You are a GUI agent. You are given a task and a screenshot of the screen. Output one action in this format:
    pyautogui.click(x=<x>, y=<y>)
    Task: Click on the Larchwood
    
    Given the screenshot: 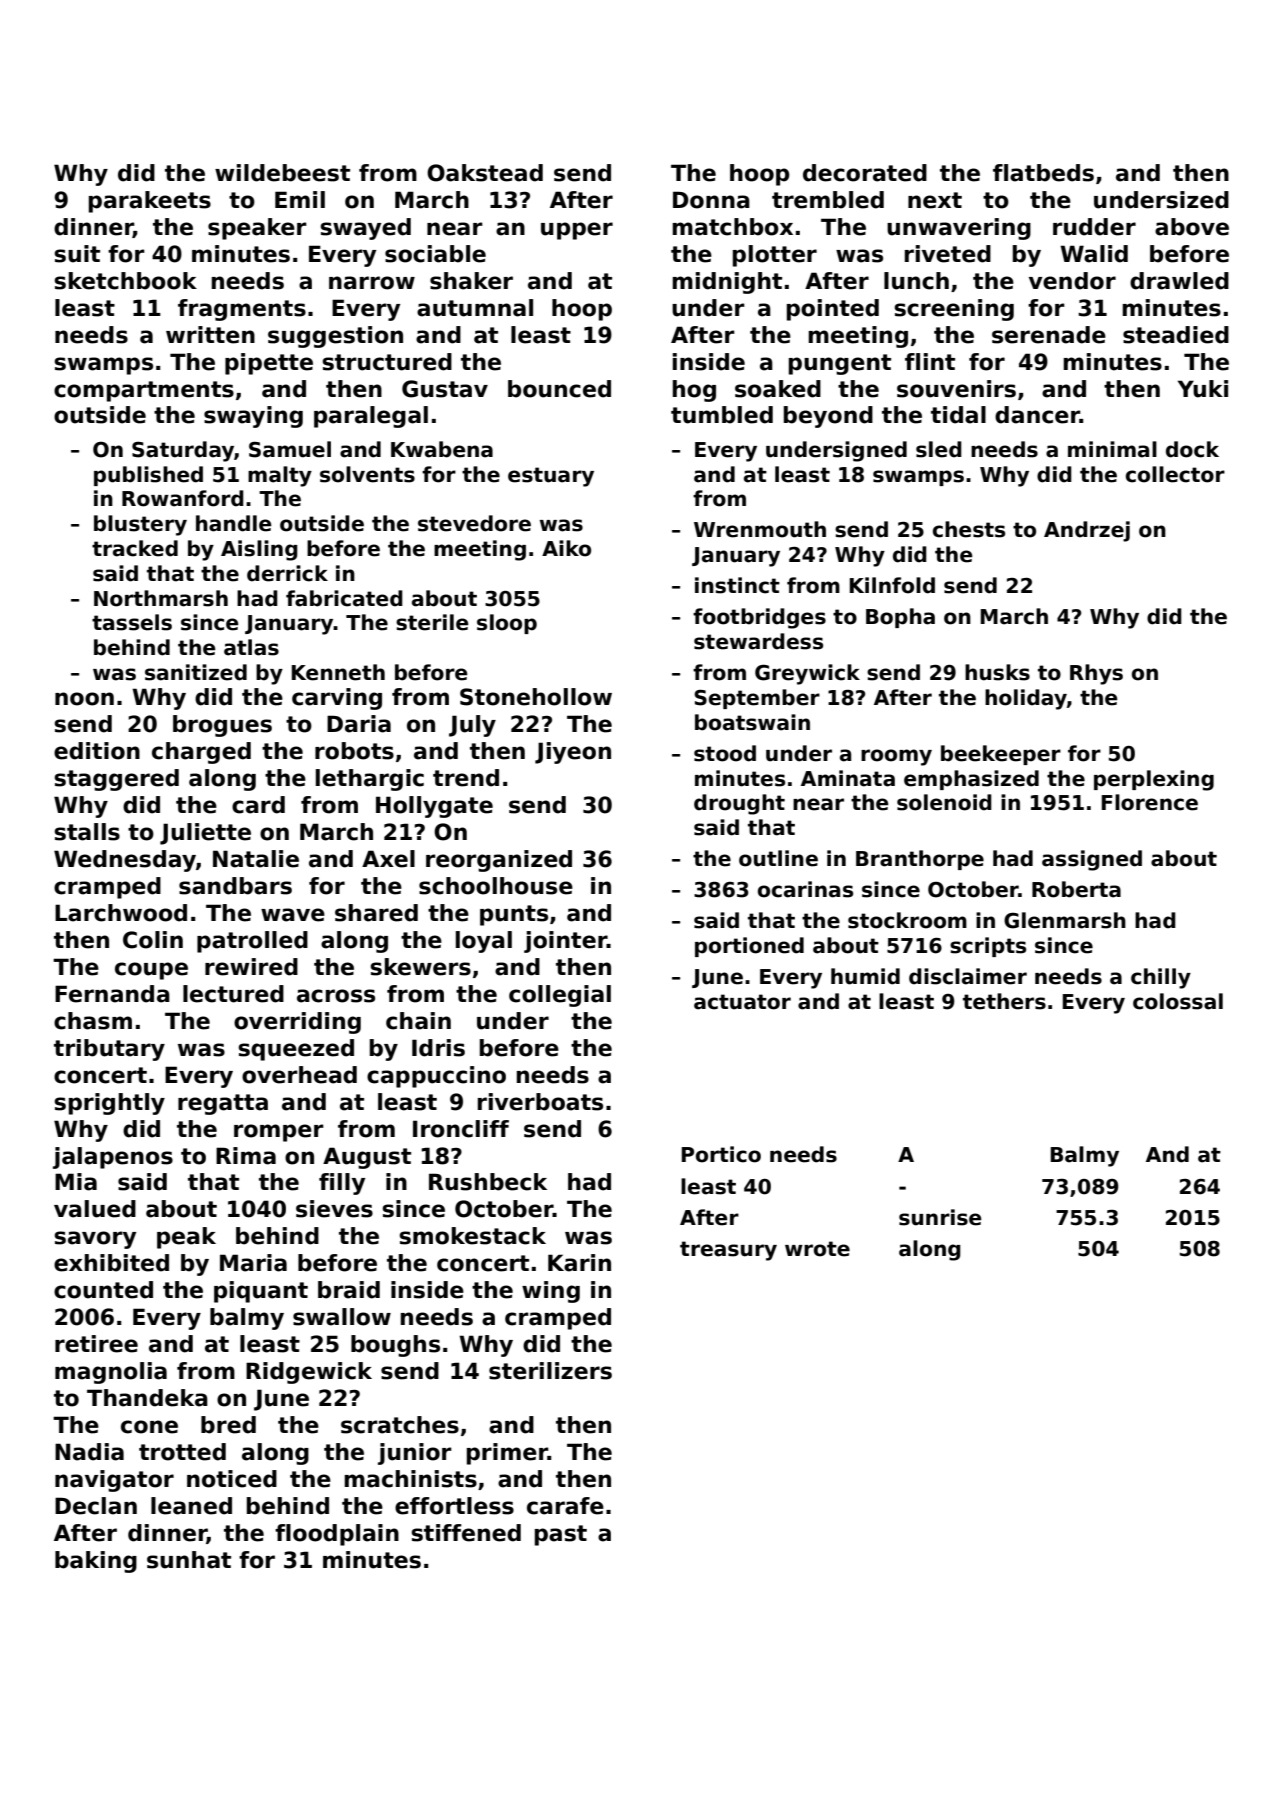 What is the action you would take?
    pyautogui.click(x=121, y=913)
